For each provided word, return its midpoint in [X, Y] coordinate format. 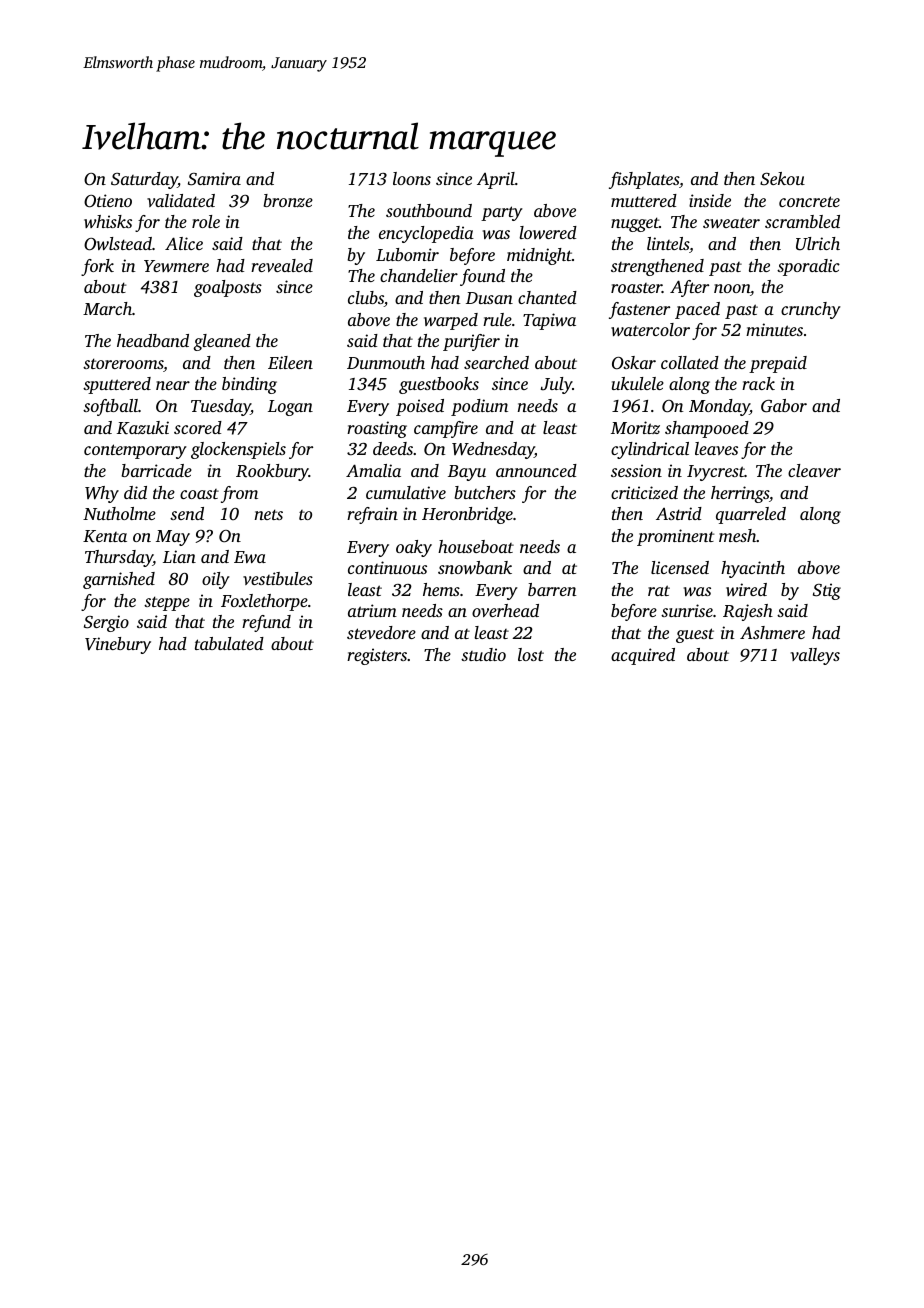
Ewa [250, 557]
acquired [643, 656]
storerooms [123, 365]
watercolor [650, 329]
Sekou [782, 179]
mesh [738, 535]
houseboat [476, 546]
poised [420, 407]
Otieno [108, 201]
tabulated [229, 643]
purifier [471, 342]
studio [483, 654]
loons [412, 178]
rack [758, 383]
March [107, 308]
